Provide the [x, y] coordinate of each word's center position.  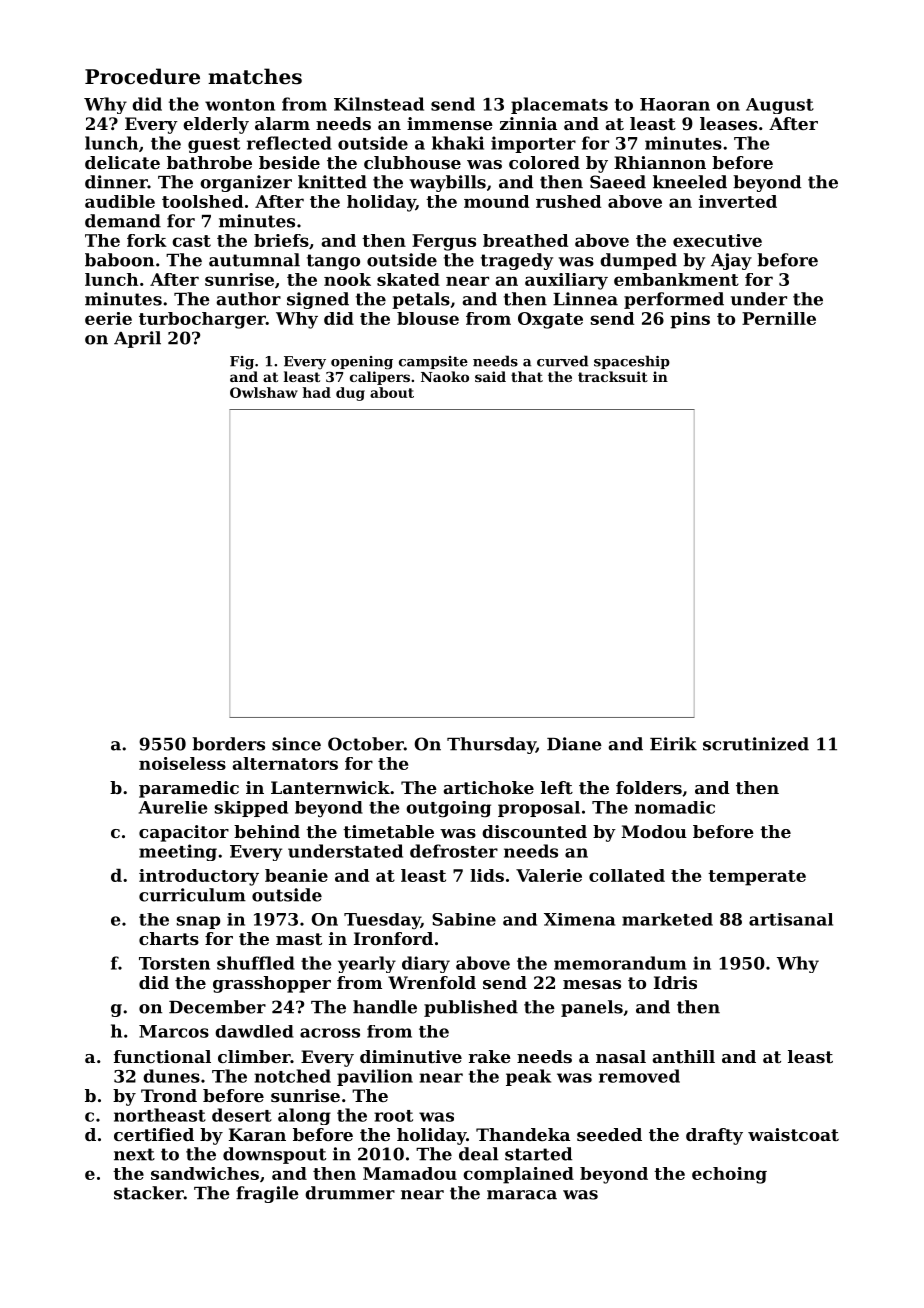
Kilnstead [379, 104]
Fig [242, 363]
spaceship [632, 362]
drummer [350, 1193]
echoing [729, 1175]
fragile [267, 1194]
